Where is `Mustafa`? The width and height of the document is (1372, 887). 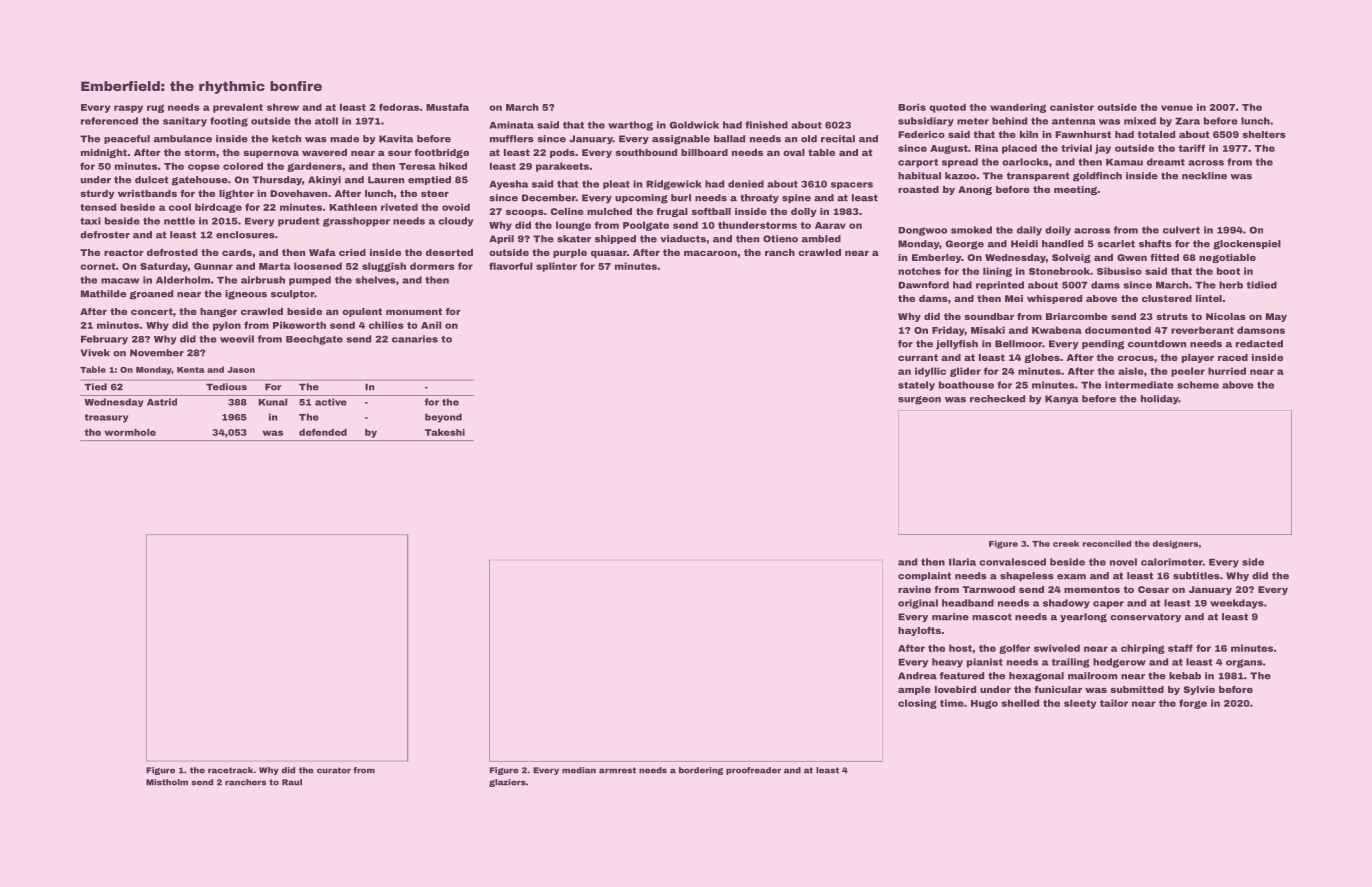
Mustafa is located at coordinates (447, 107).
